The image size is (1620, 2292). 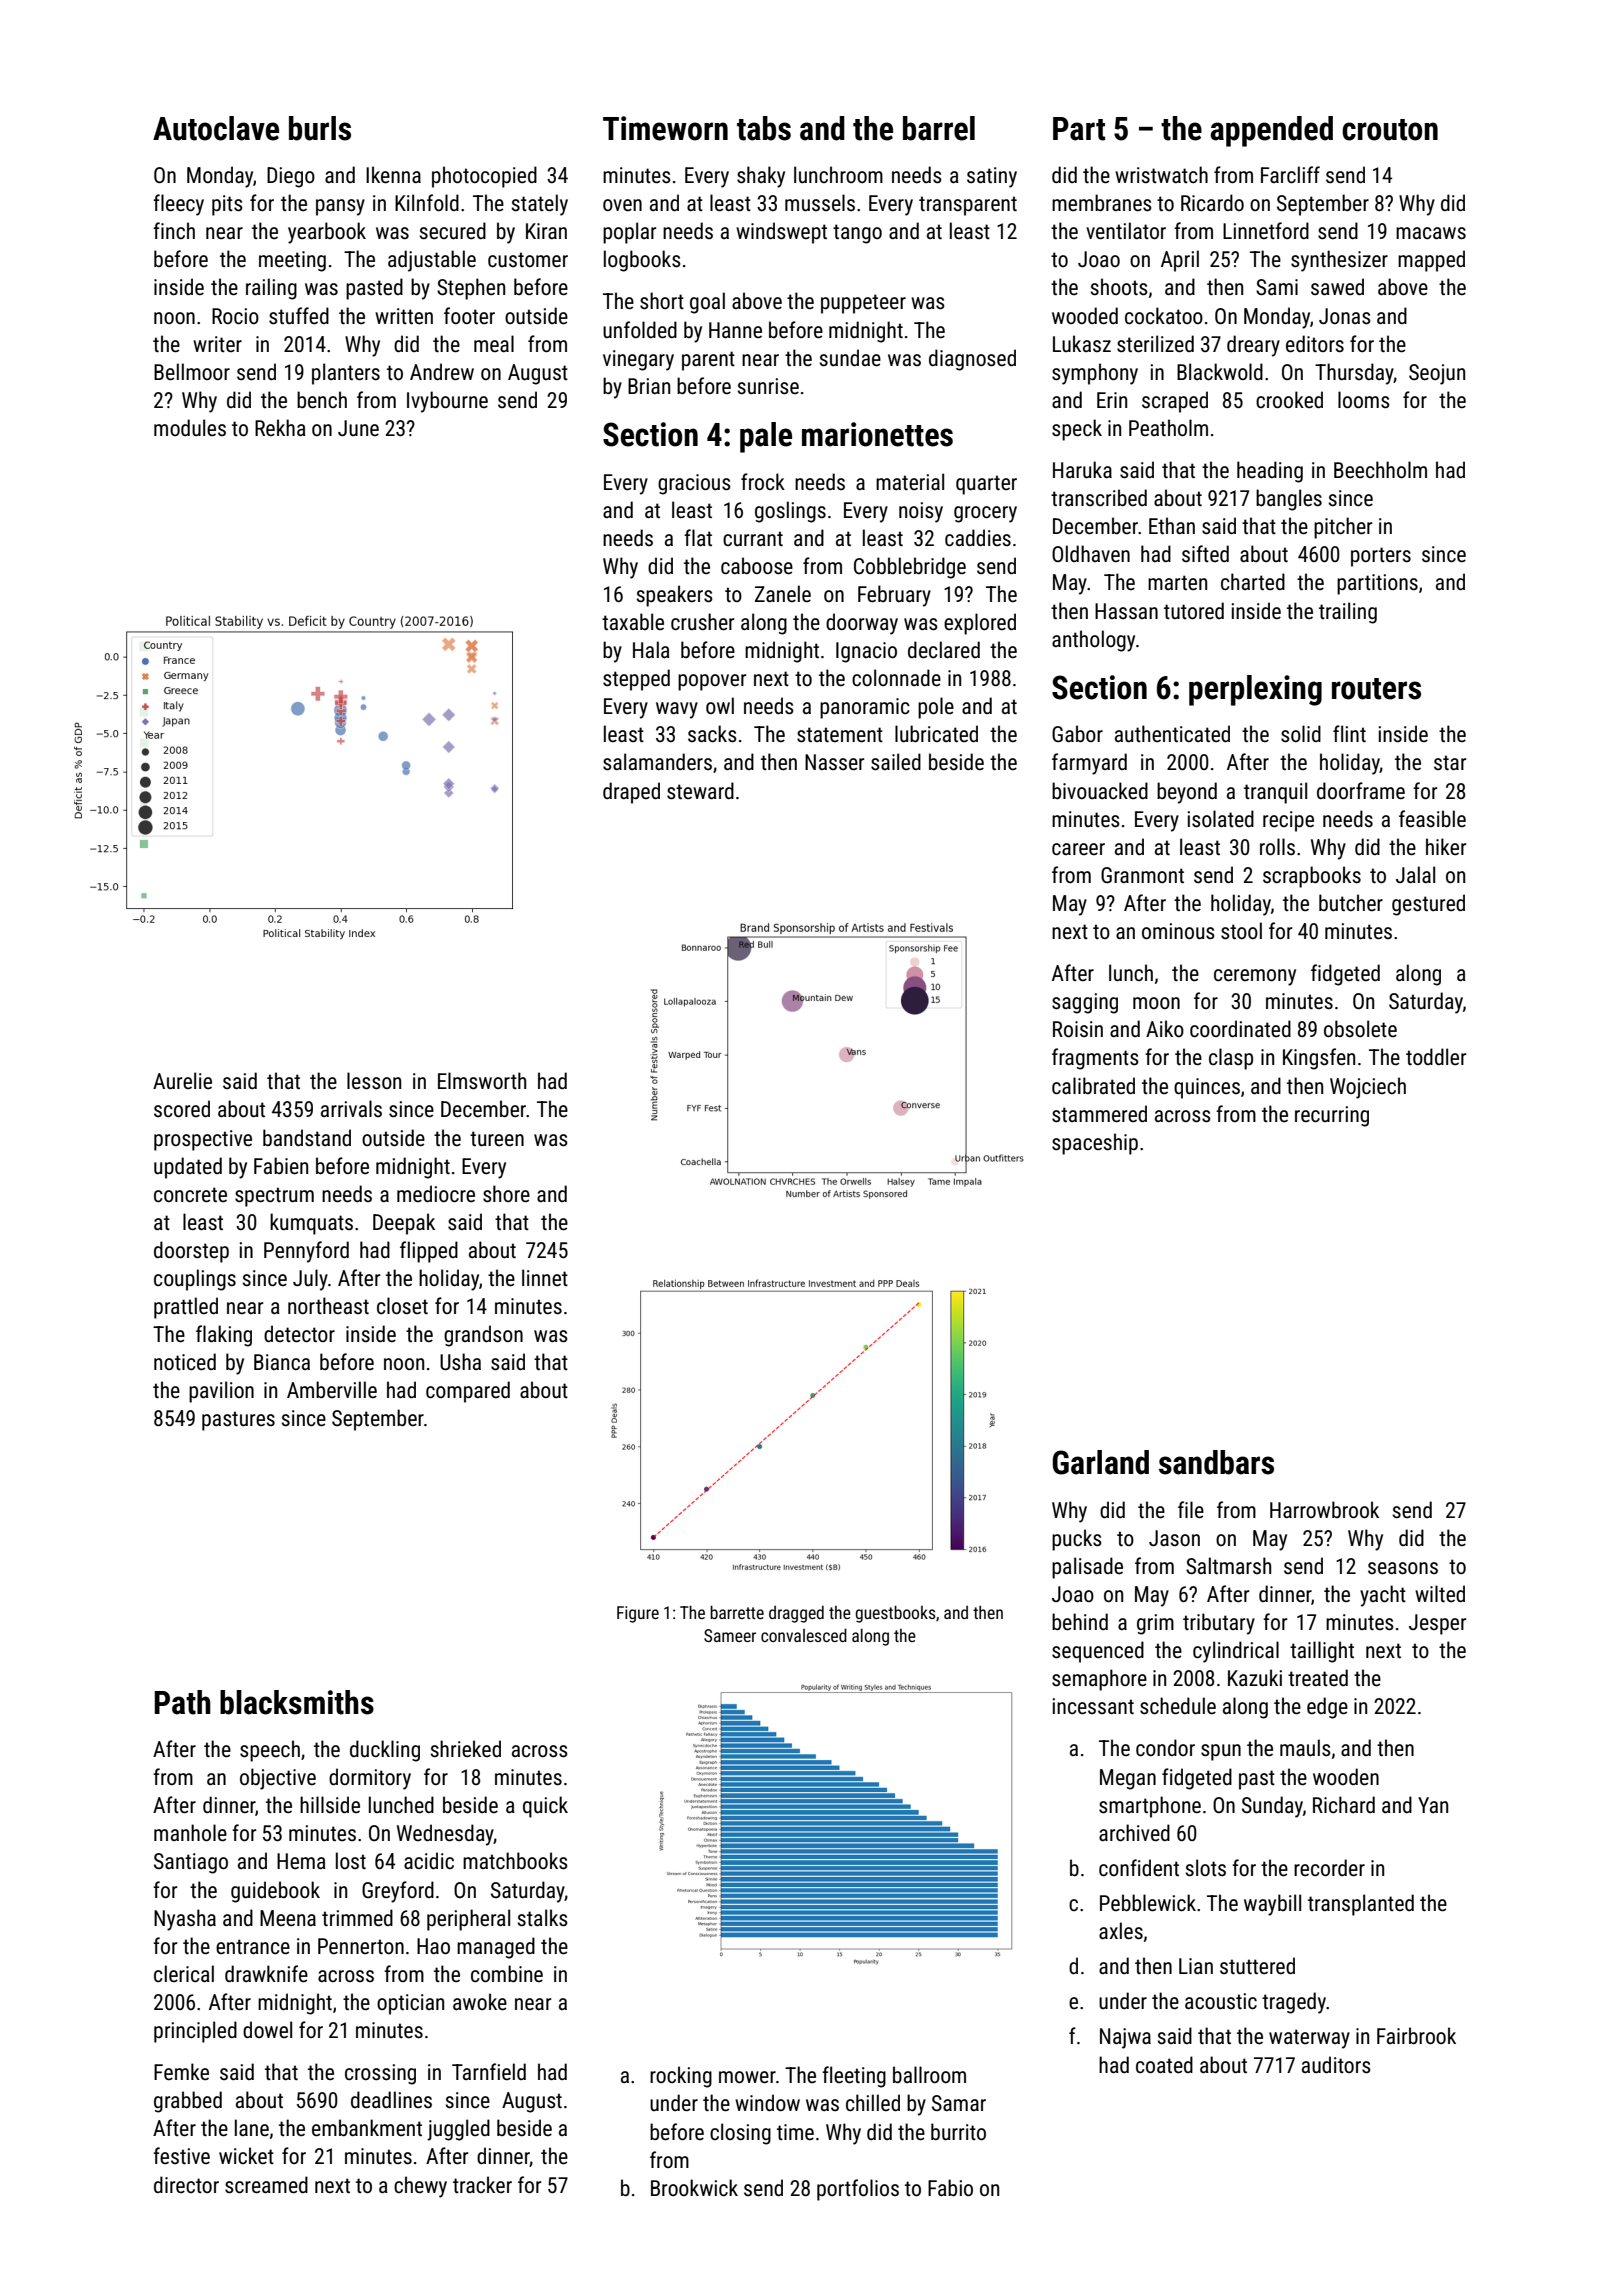 I want to click on Hema, so click(x=301, y=1861).
